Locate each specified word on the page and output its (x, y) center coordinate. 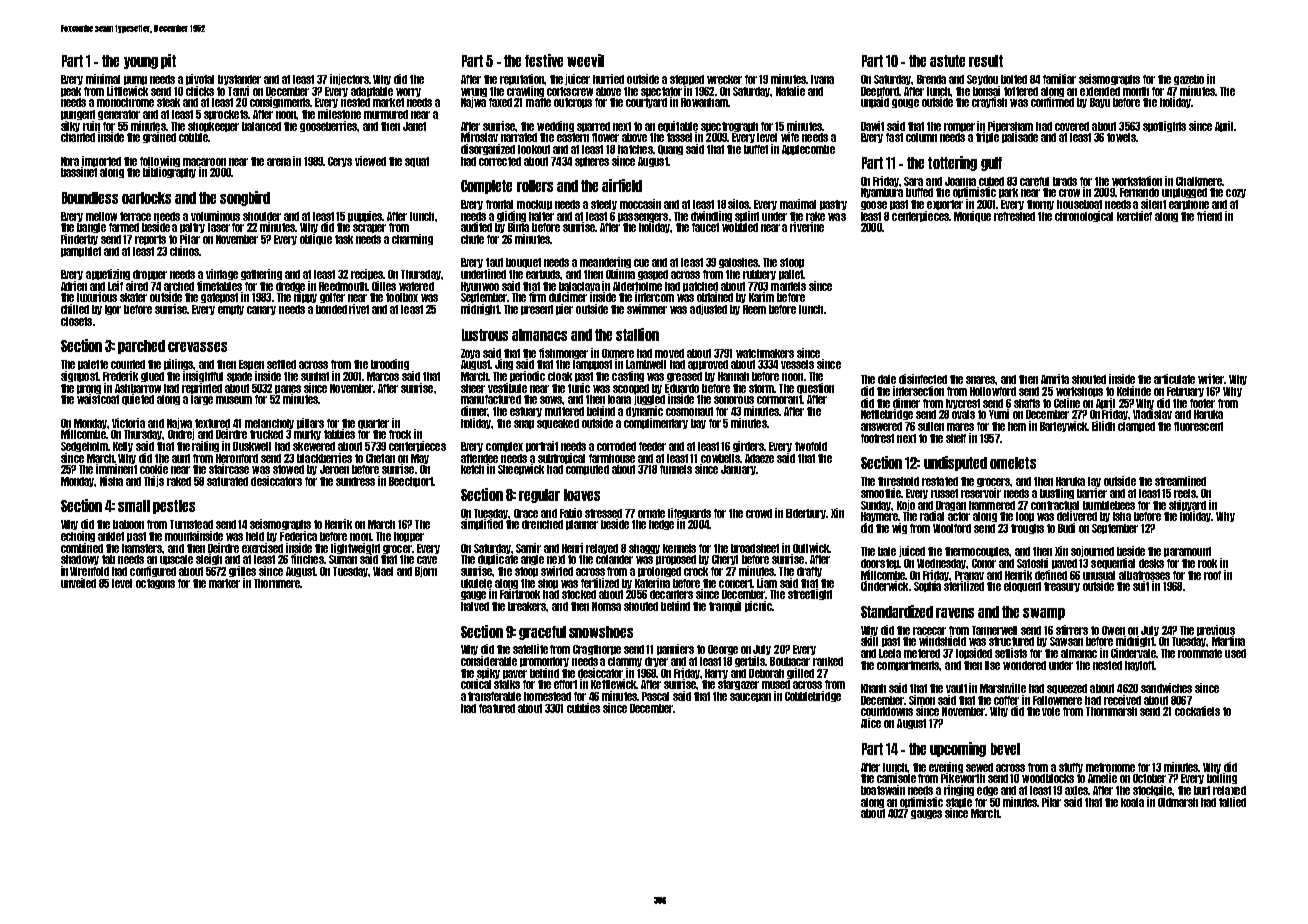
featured (497, 708)
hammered (992, 505)
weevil (585, 60)
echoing (78, 536)
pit (168, 61)
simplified (482, 524)
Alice (871, 723)
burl (1202, 790)
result (986, 61)
